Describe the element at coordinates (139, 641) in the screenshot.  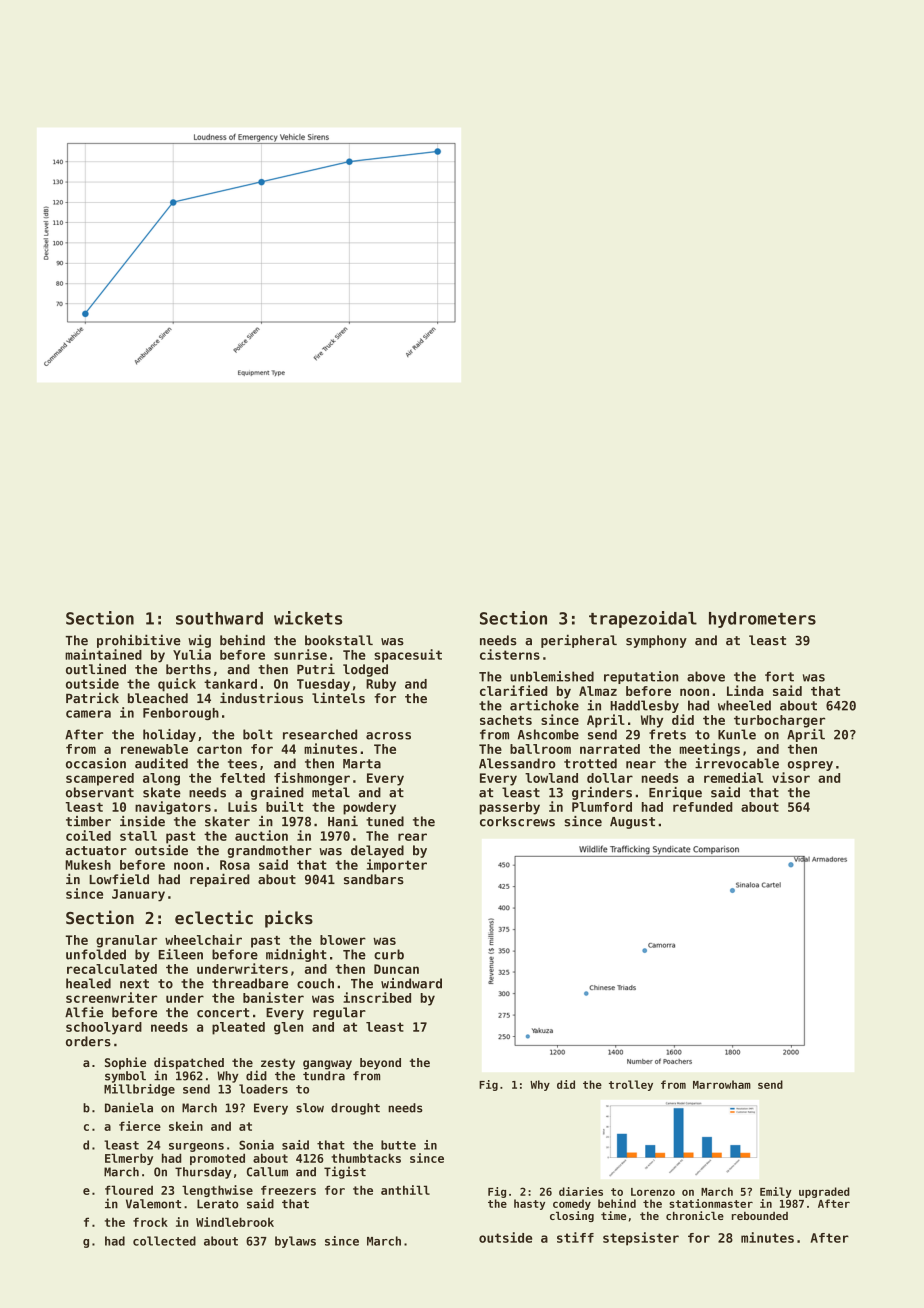
I see `prohibitive` at that location.
